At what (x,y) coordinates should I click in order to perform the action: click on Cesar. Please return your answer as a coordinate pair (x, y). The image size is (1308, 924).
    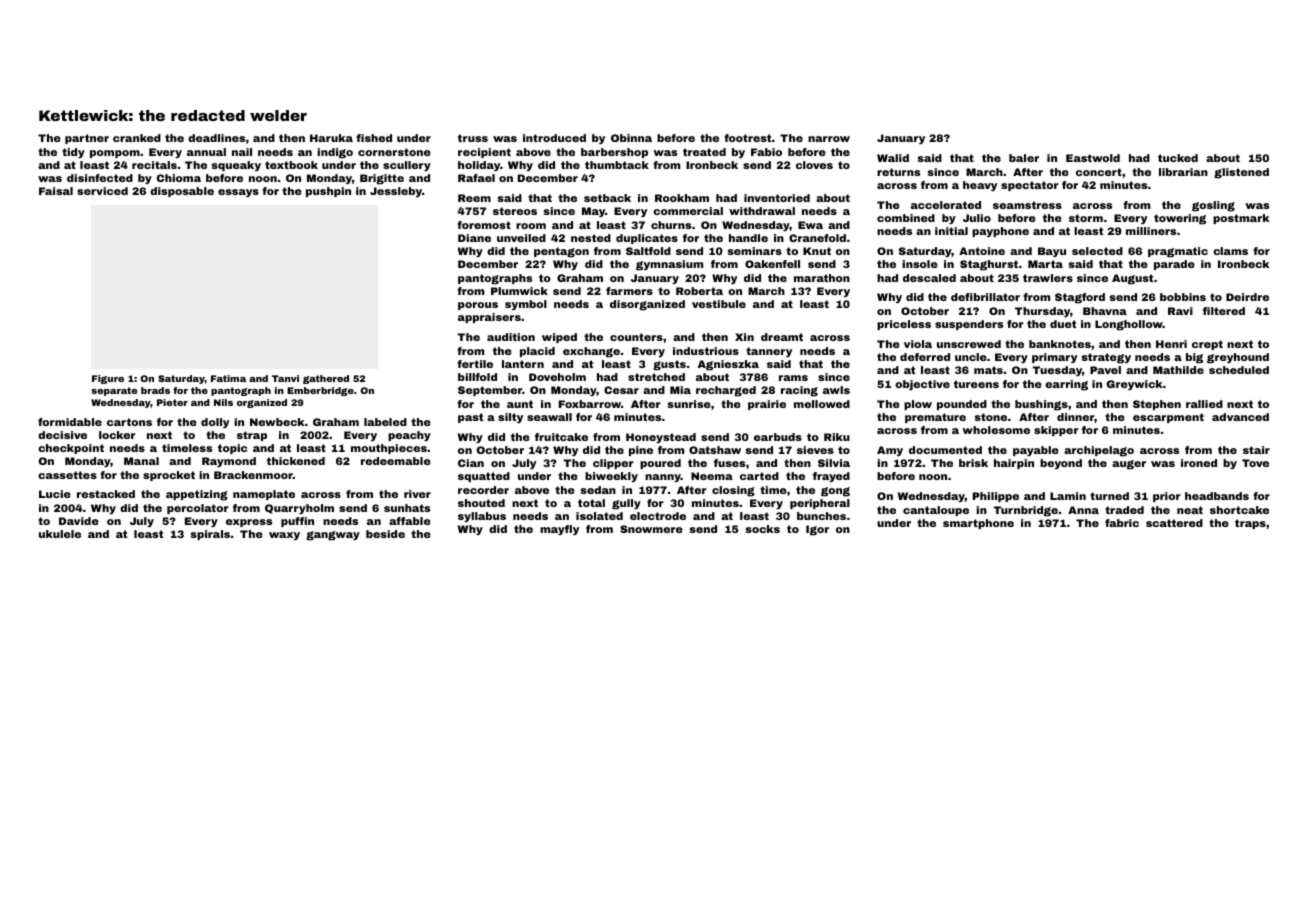
    Looking at the image, I should click on (621, 390).
